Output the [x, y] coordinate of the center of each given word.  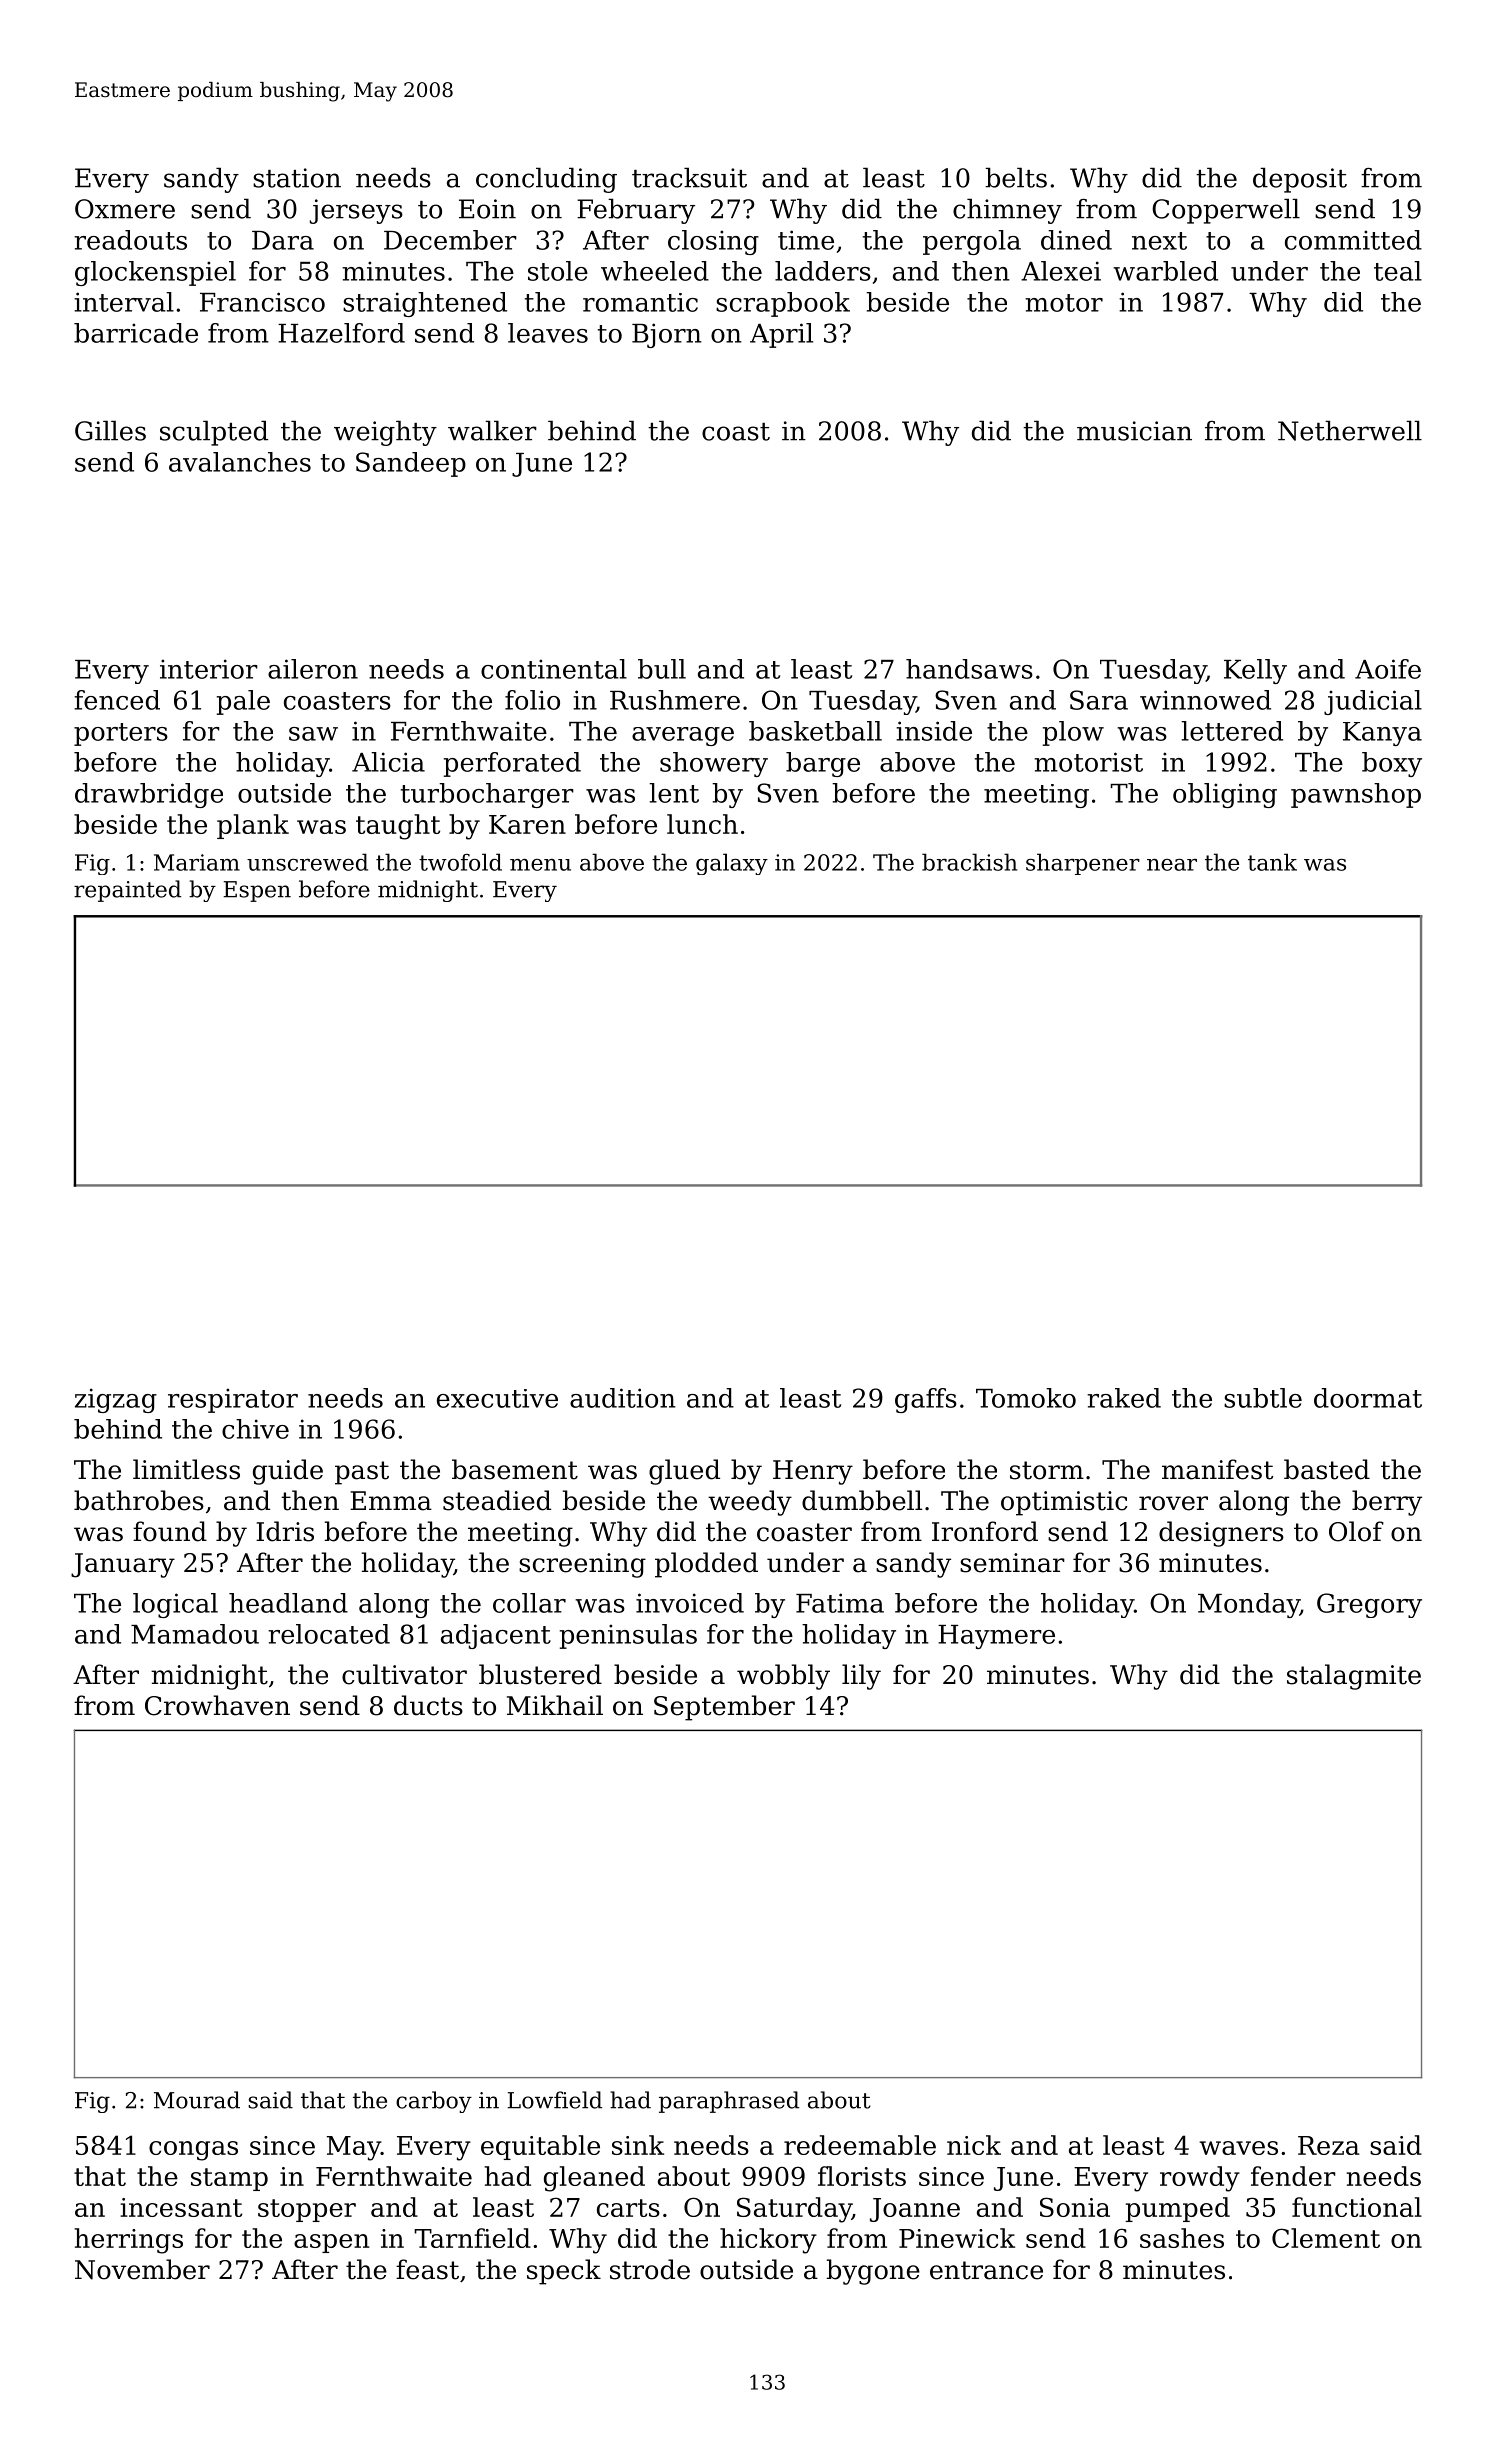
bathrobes [139, 1500]
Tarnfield [472, 2238]
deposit [1300, 180]
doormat [1368, 1398]
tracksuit [689, 177]
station [297, 178]
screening [582, 1565]
